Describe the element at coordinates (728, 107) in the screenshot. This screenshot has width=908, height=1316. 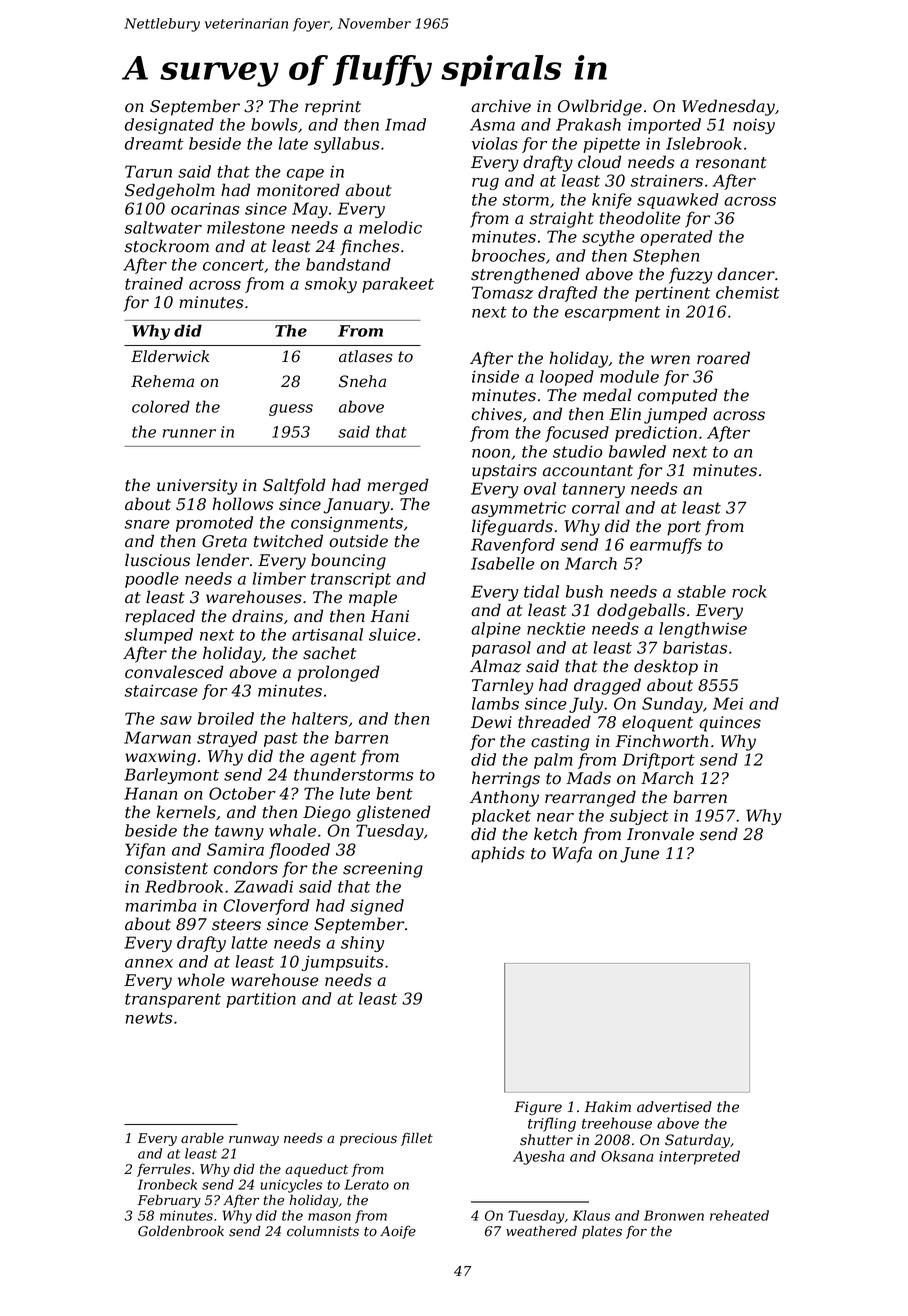
I see `Wednesday` at that location.
